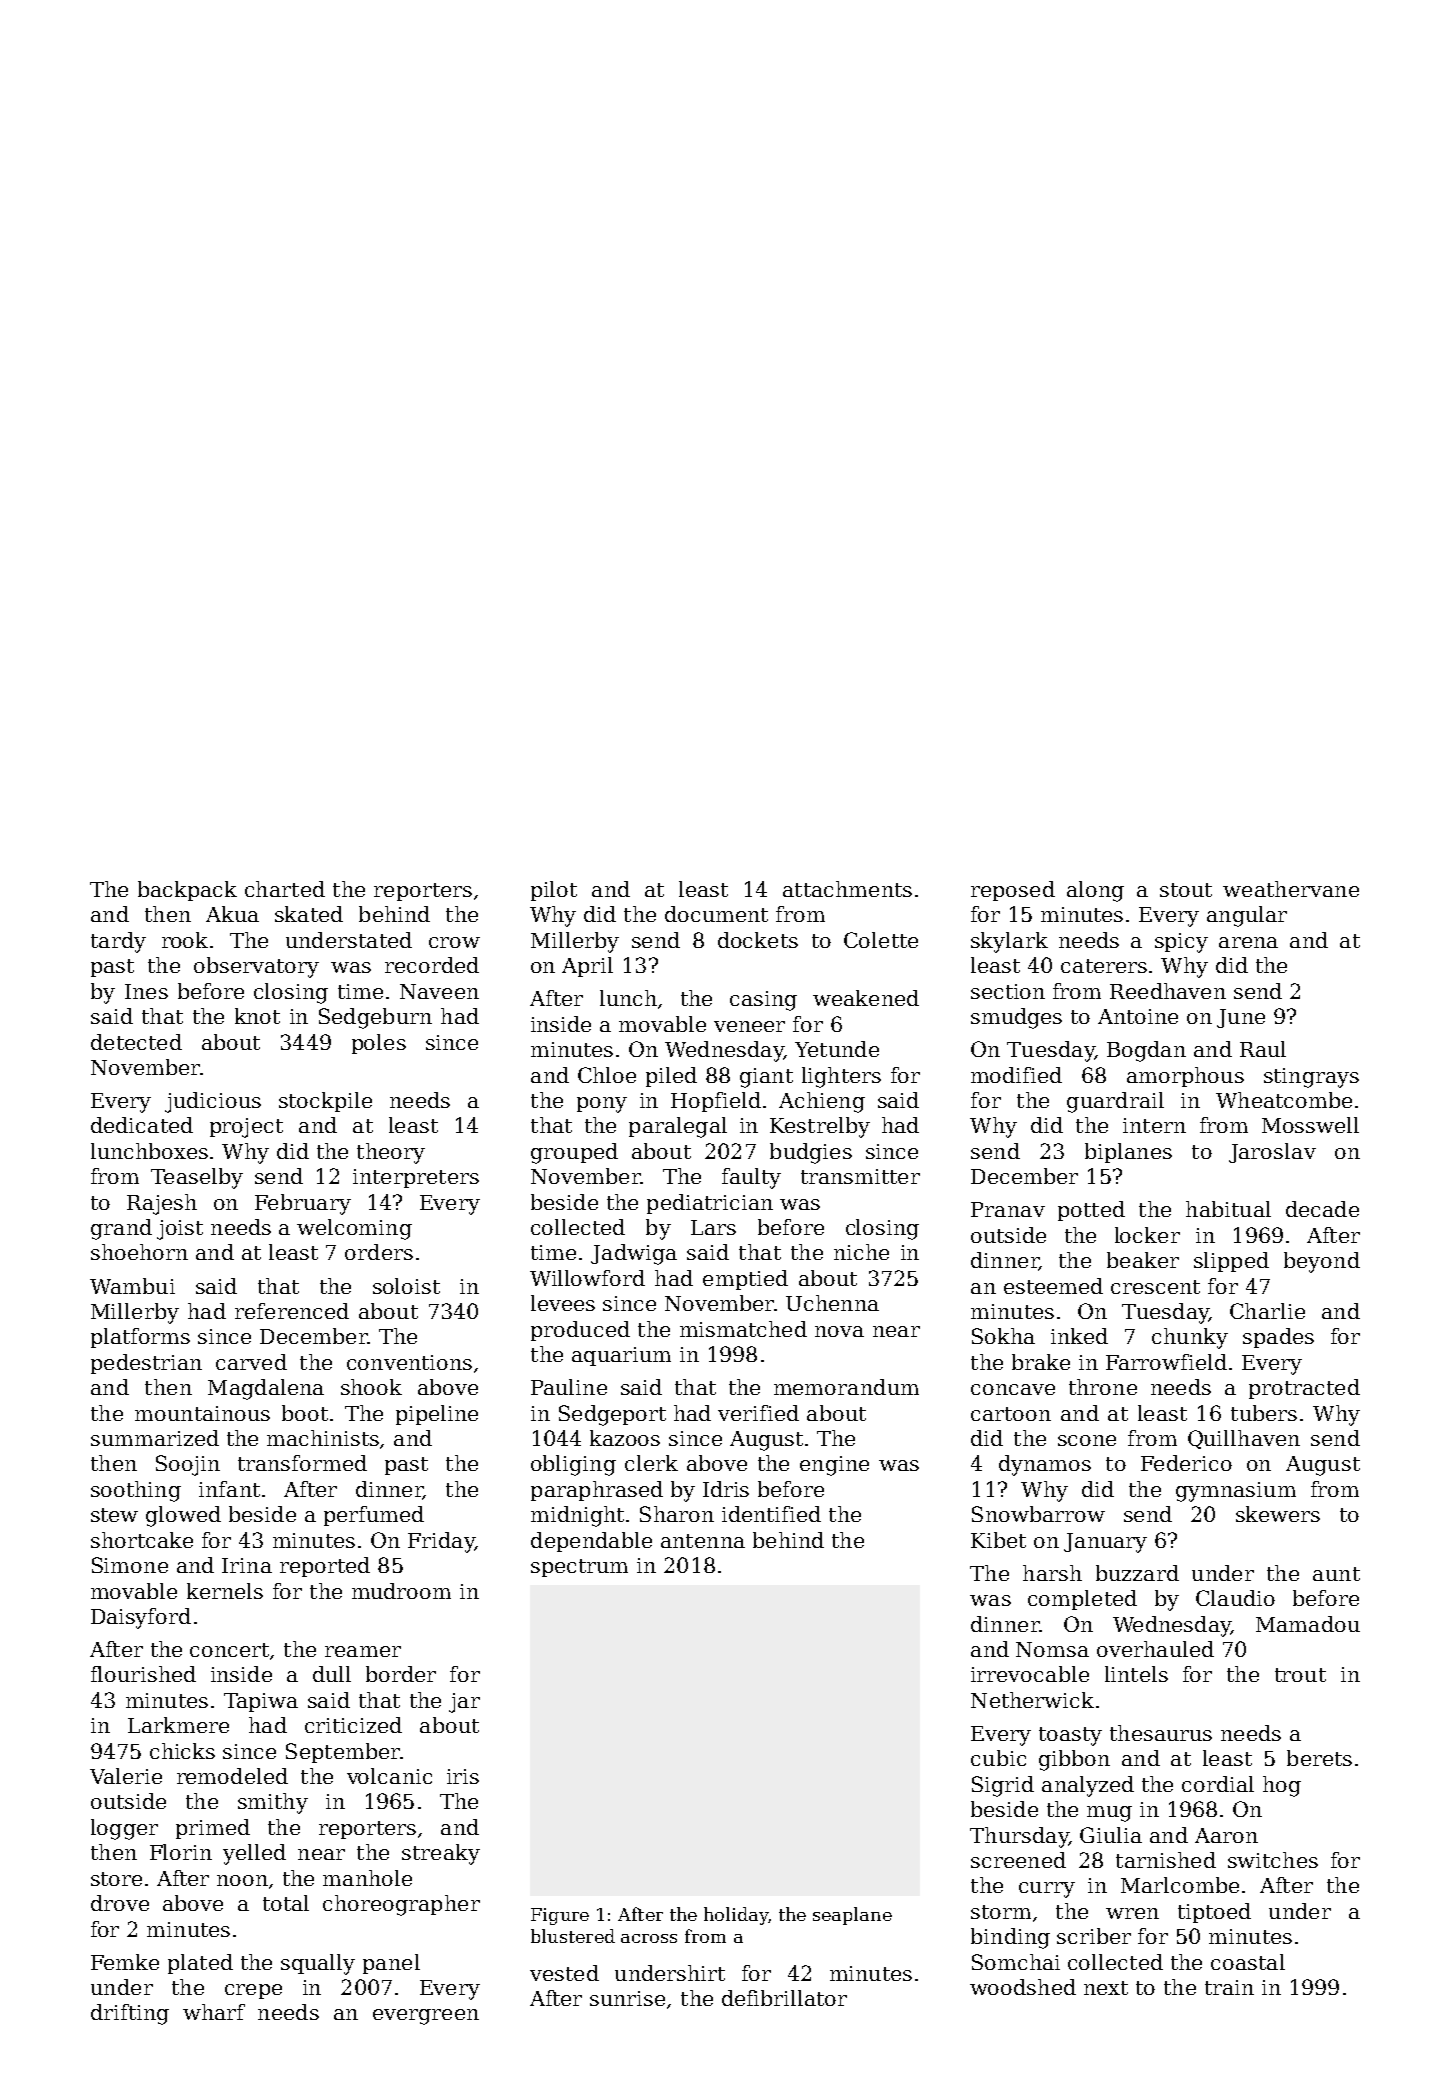  What do you see at coordinates (766, 1078) in the document?
I see `giant` at bounding box center [766, 1078].
